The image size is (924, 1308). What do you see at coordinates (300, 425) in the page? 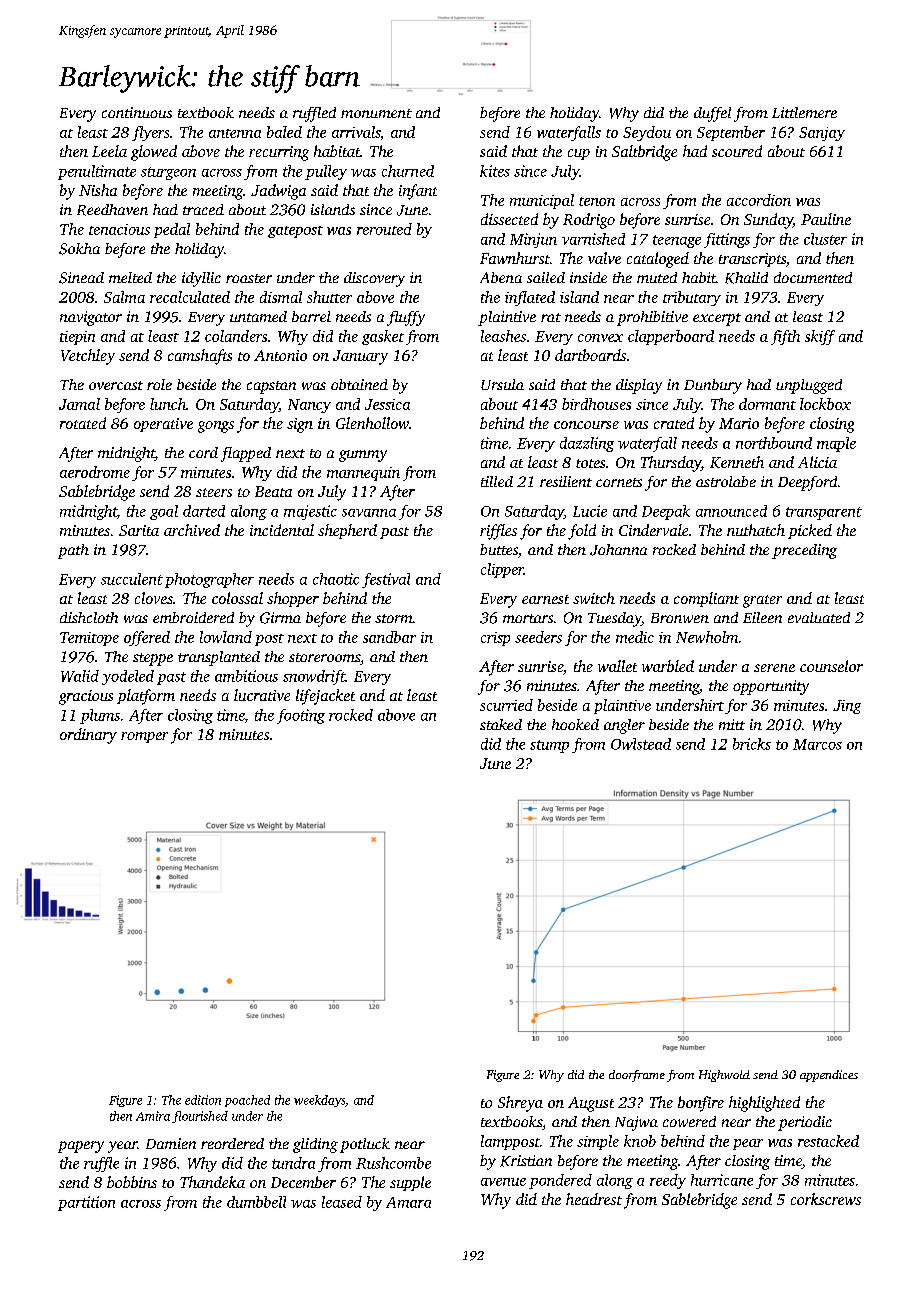
I see `sign` at bounding box center [300, 425].
